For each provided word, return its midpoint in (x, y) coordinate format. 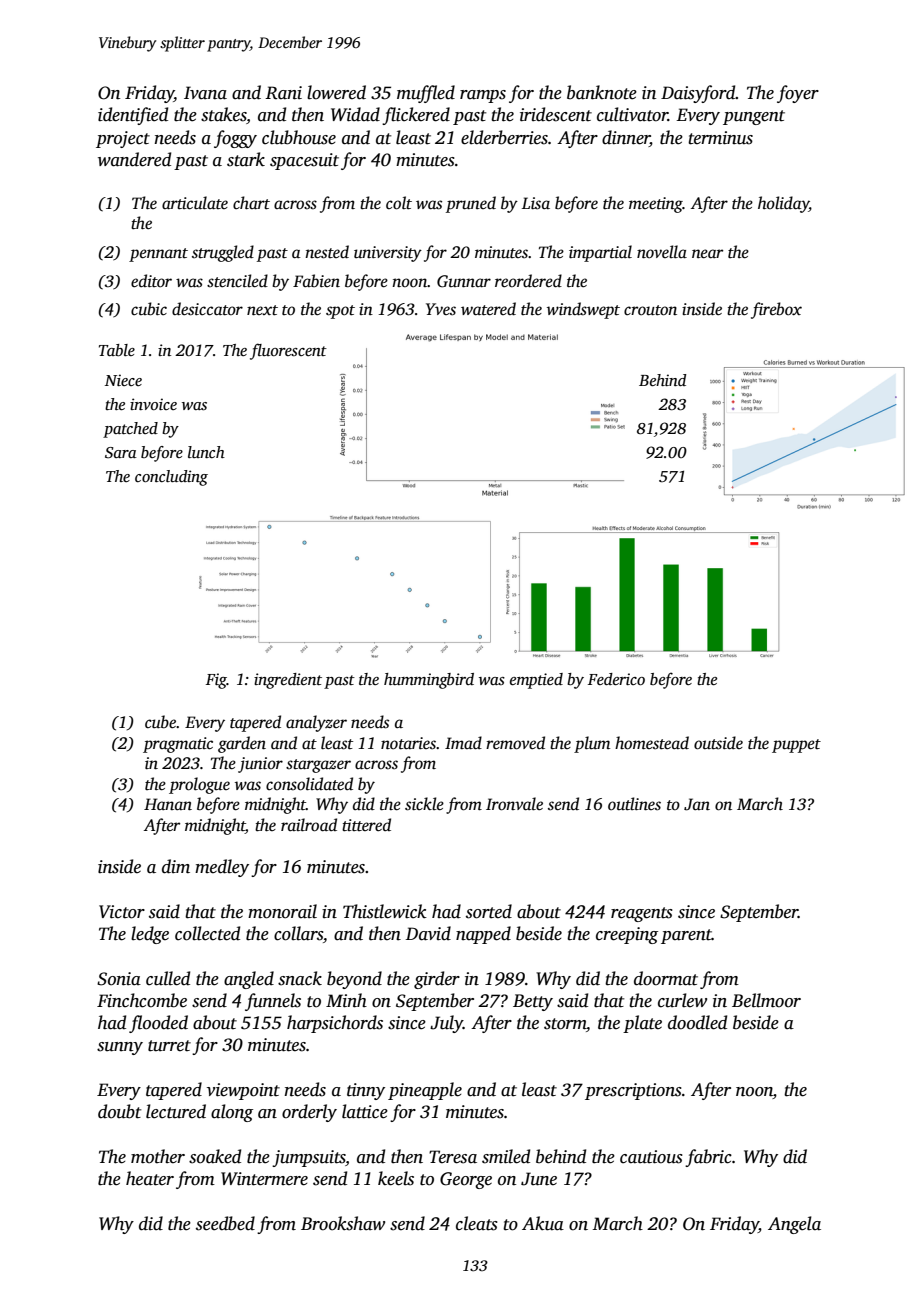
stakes (223, 114)
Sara (121, 453)
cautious (651, 1157)
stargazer (318, 766)
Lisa (536, 203)
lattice (365, 1111)
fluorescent (288, 351)
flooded (158, 1024)
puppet (796, 746)
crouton (650, 310)
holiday (783, 204)
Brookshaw (343, 1223)
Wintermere (264, 1179)
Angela (794, 1225)
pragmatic (178, 745)
